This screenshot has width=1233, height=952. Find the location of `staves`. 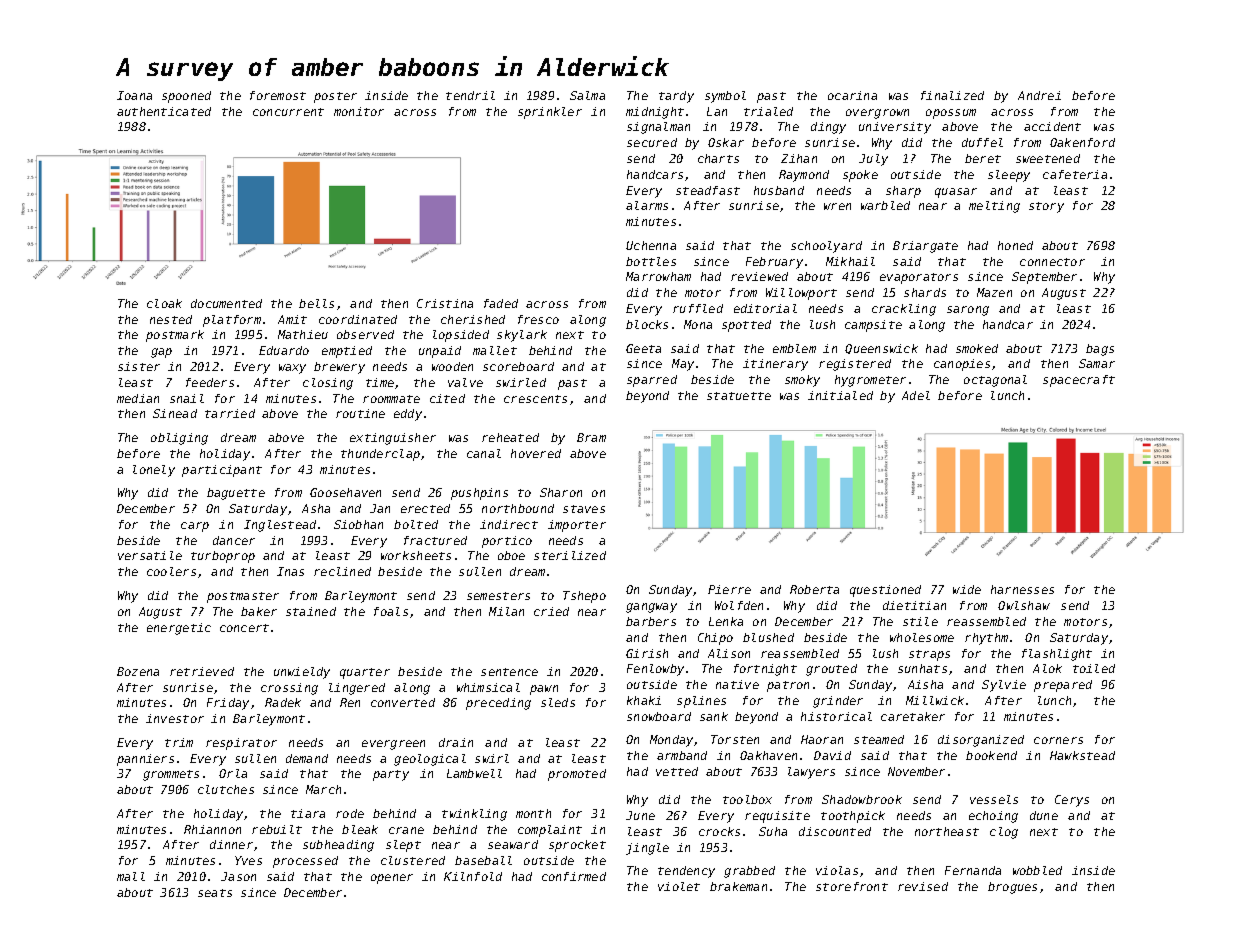

staves is located at coordinates (584, 509).
